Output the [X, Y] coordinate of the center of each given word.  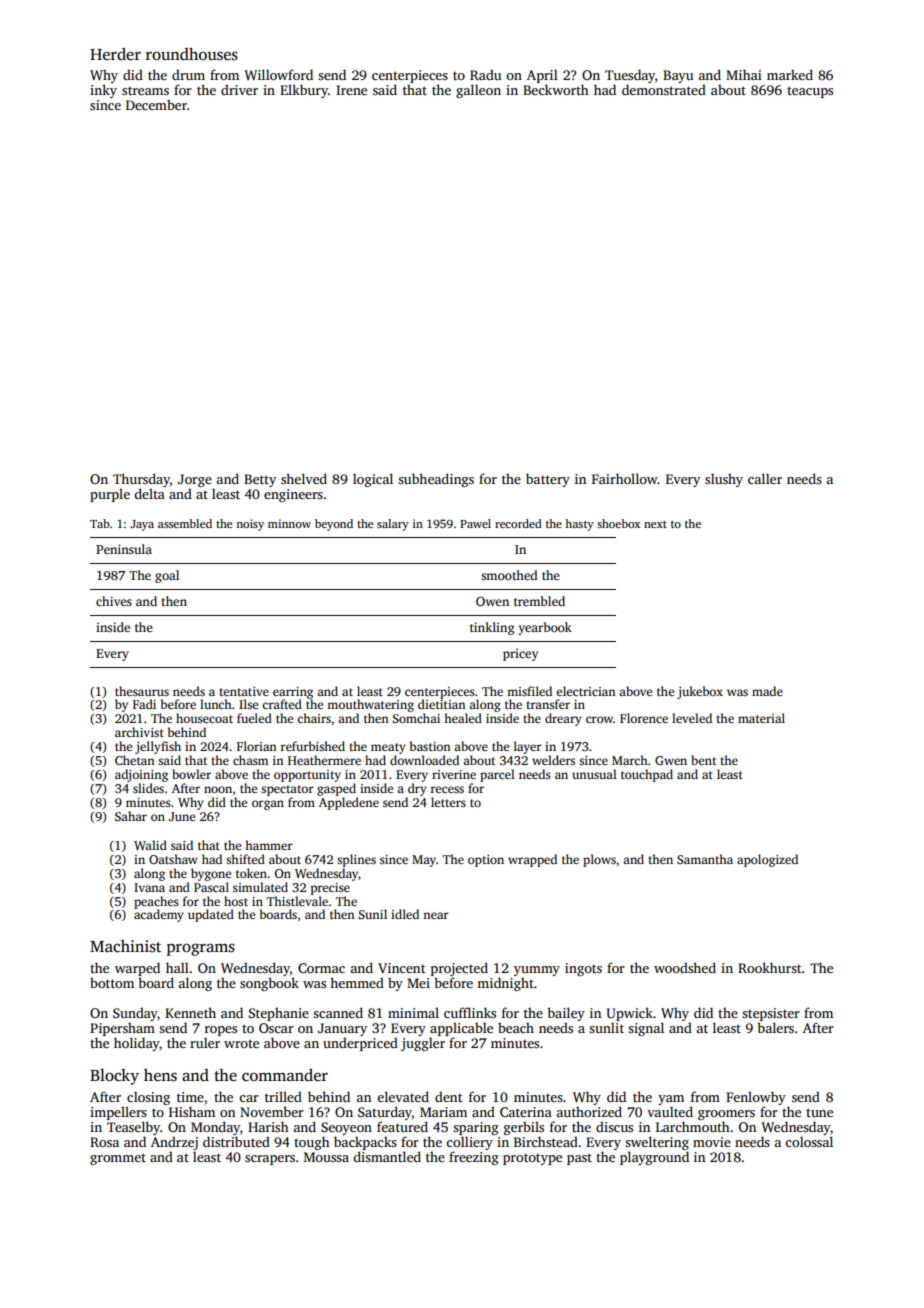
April [542, 76]
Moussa [326, 1157]
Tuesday [630, 76]
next [655, 524]
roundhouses [192, 54]
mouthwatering [370, 705]
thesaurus [142, 691]
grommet [118, 1159]
